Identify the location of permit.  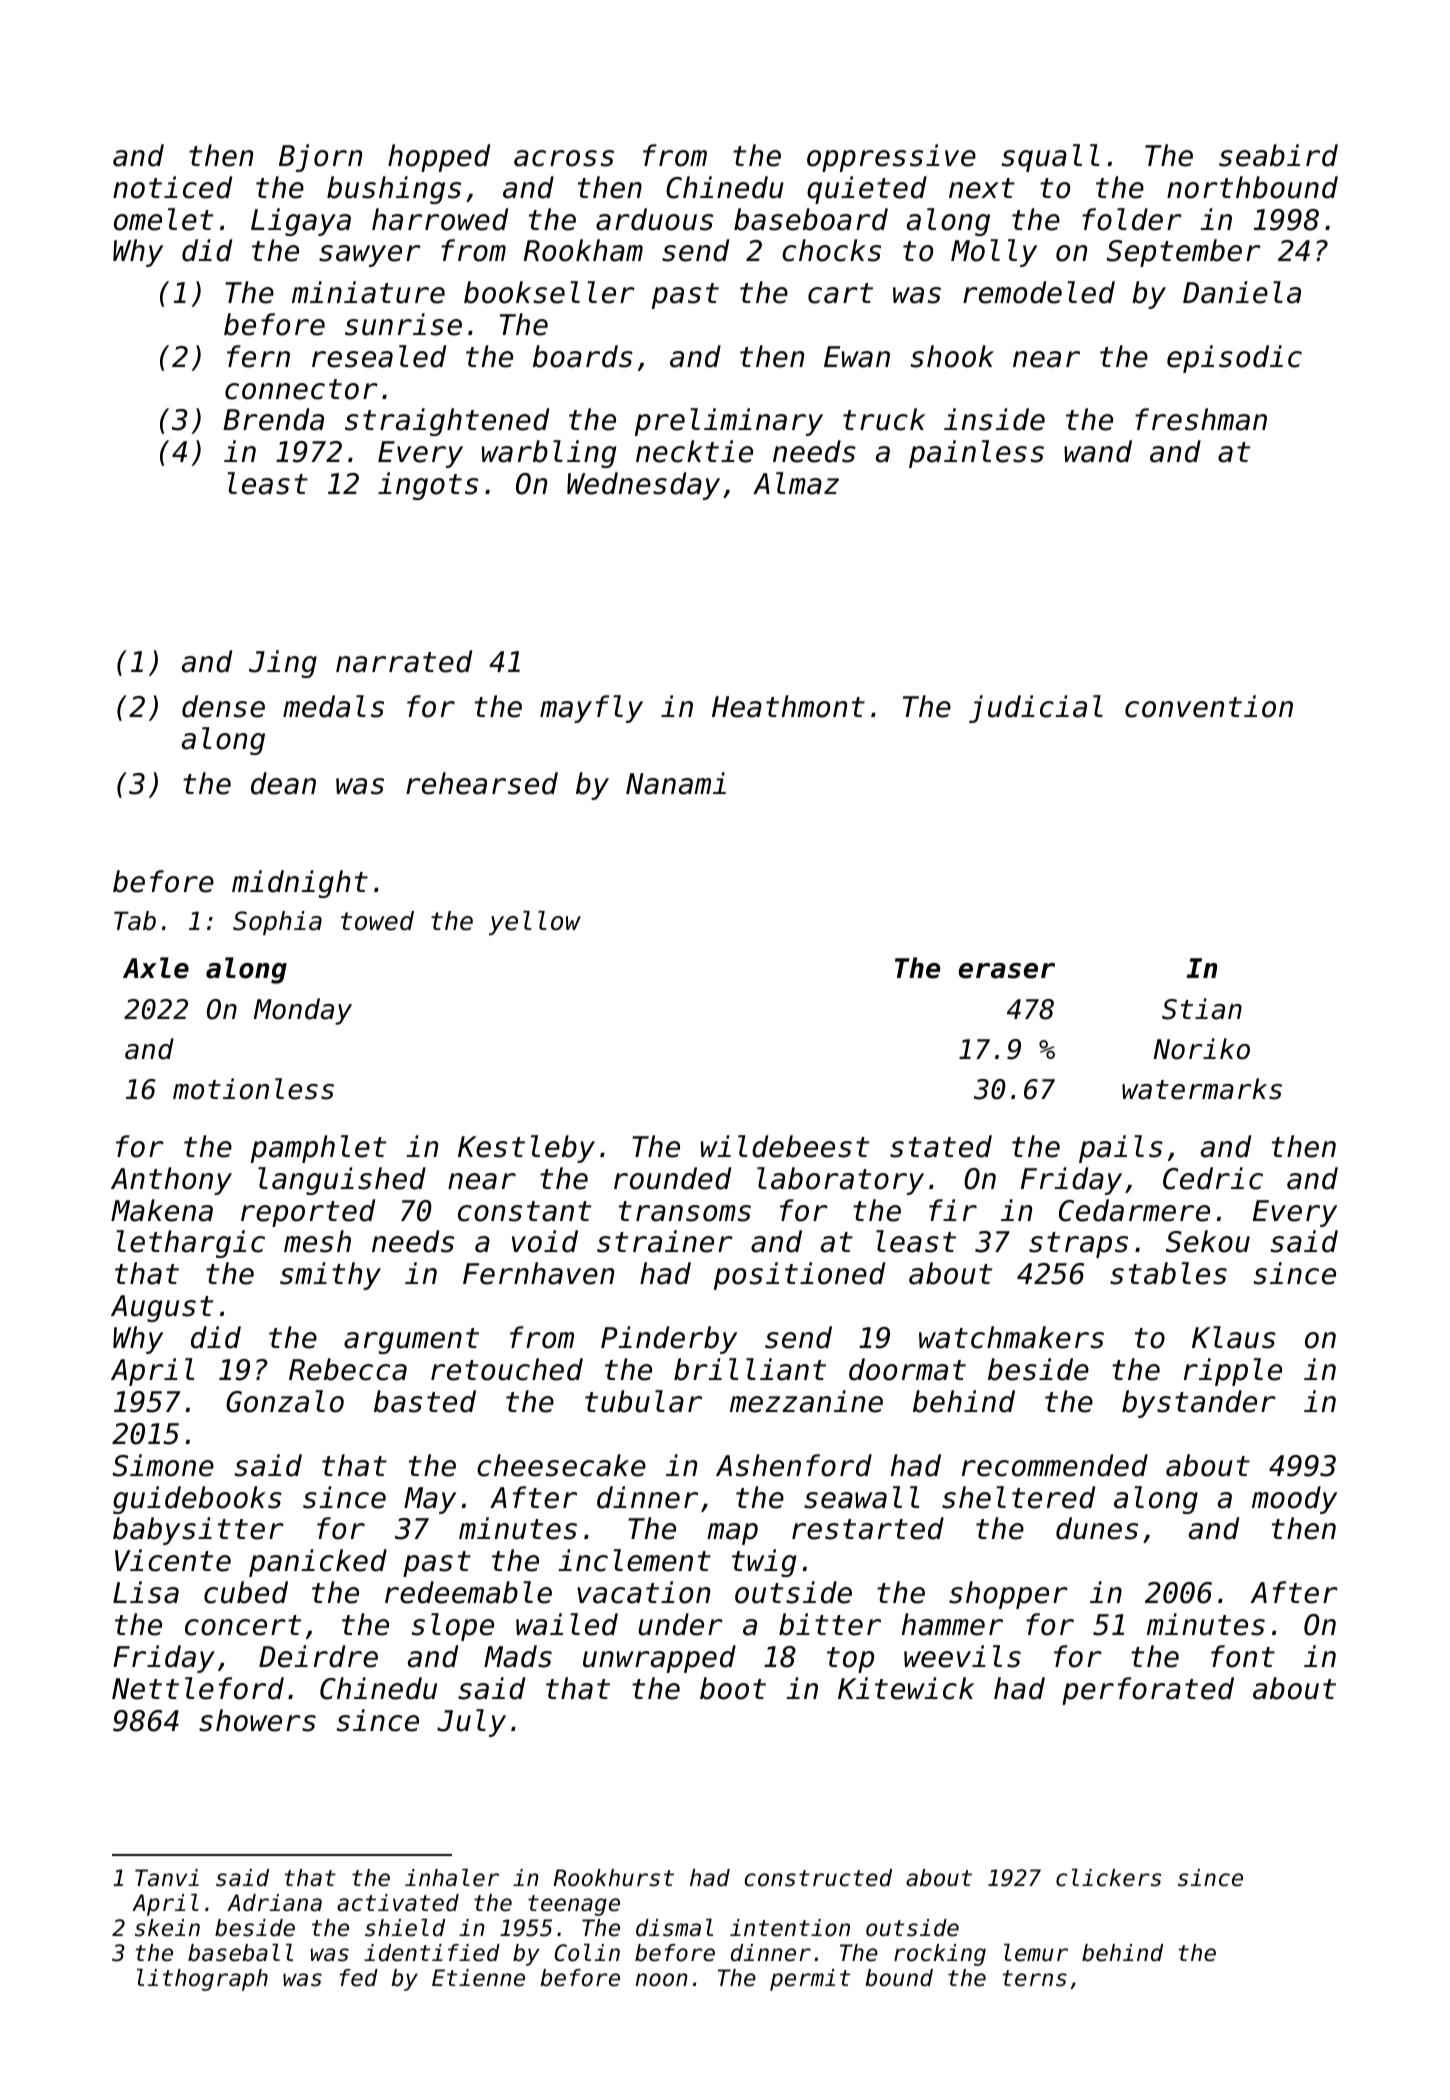
(810, 1980).
